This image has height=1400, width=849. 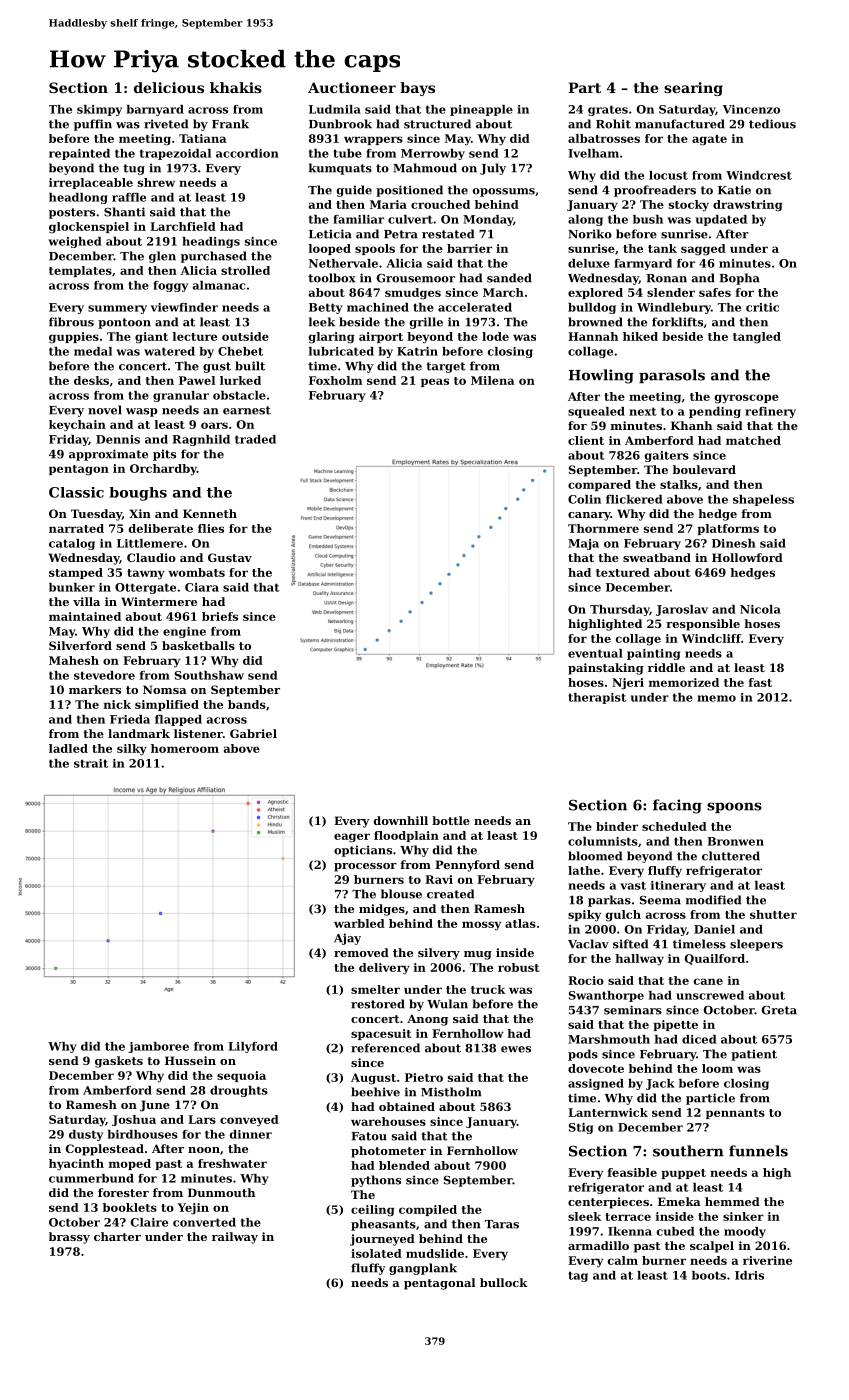 What do you see at coordinates (72, 587) in the image?
I see `bunker` at bounding box center [72, 587].
